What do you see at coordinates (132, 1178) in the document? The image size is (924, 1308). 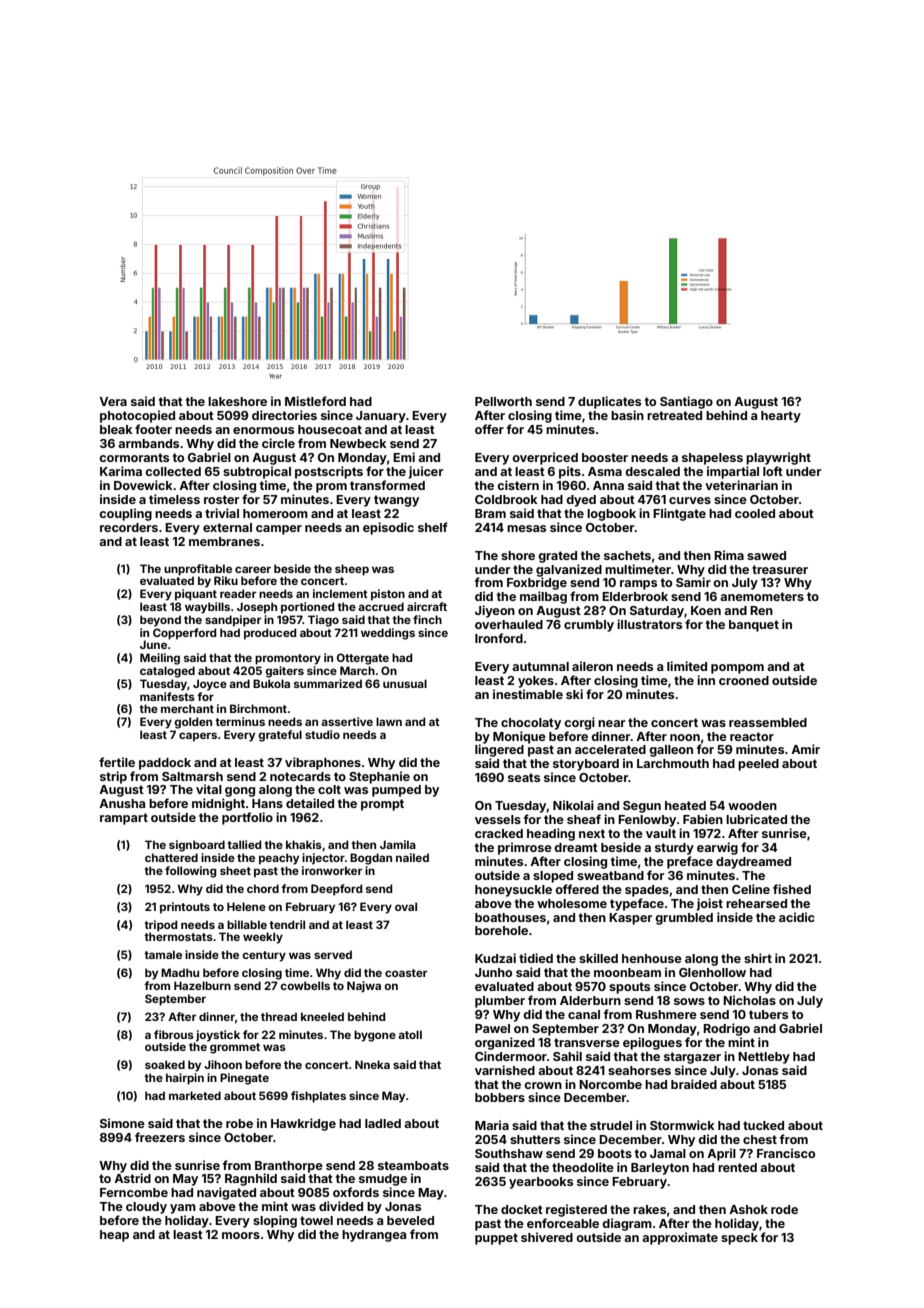 I see `Astrid` at bounding box center [132, 1178].
